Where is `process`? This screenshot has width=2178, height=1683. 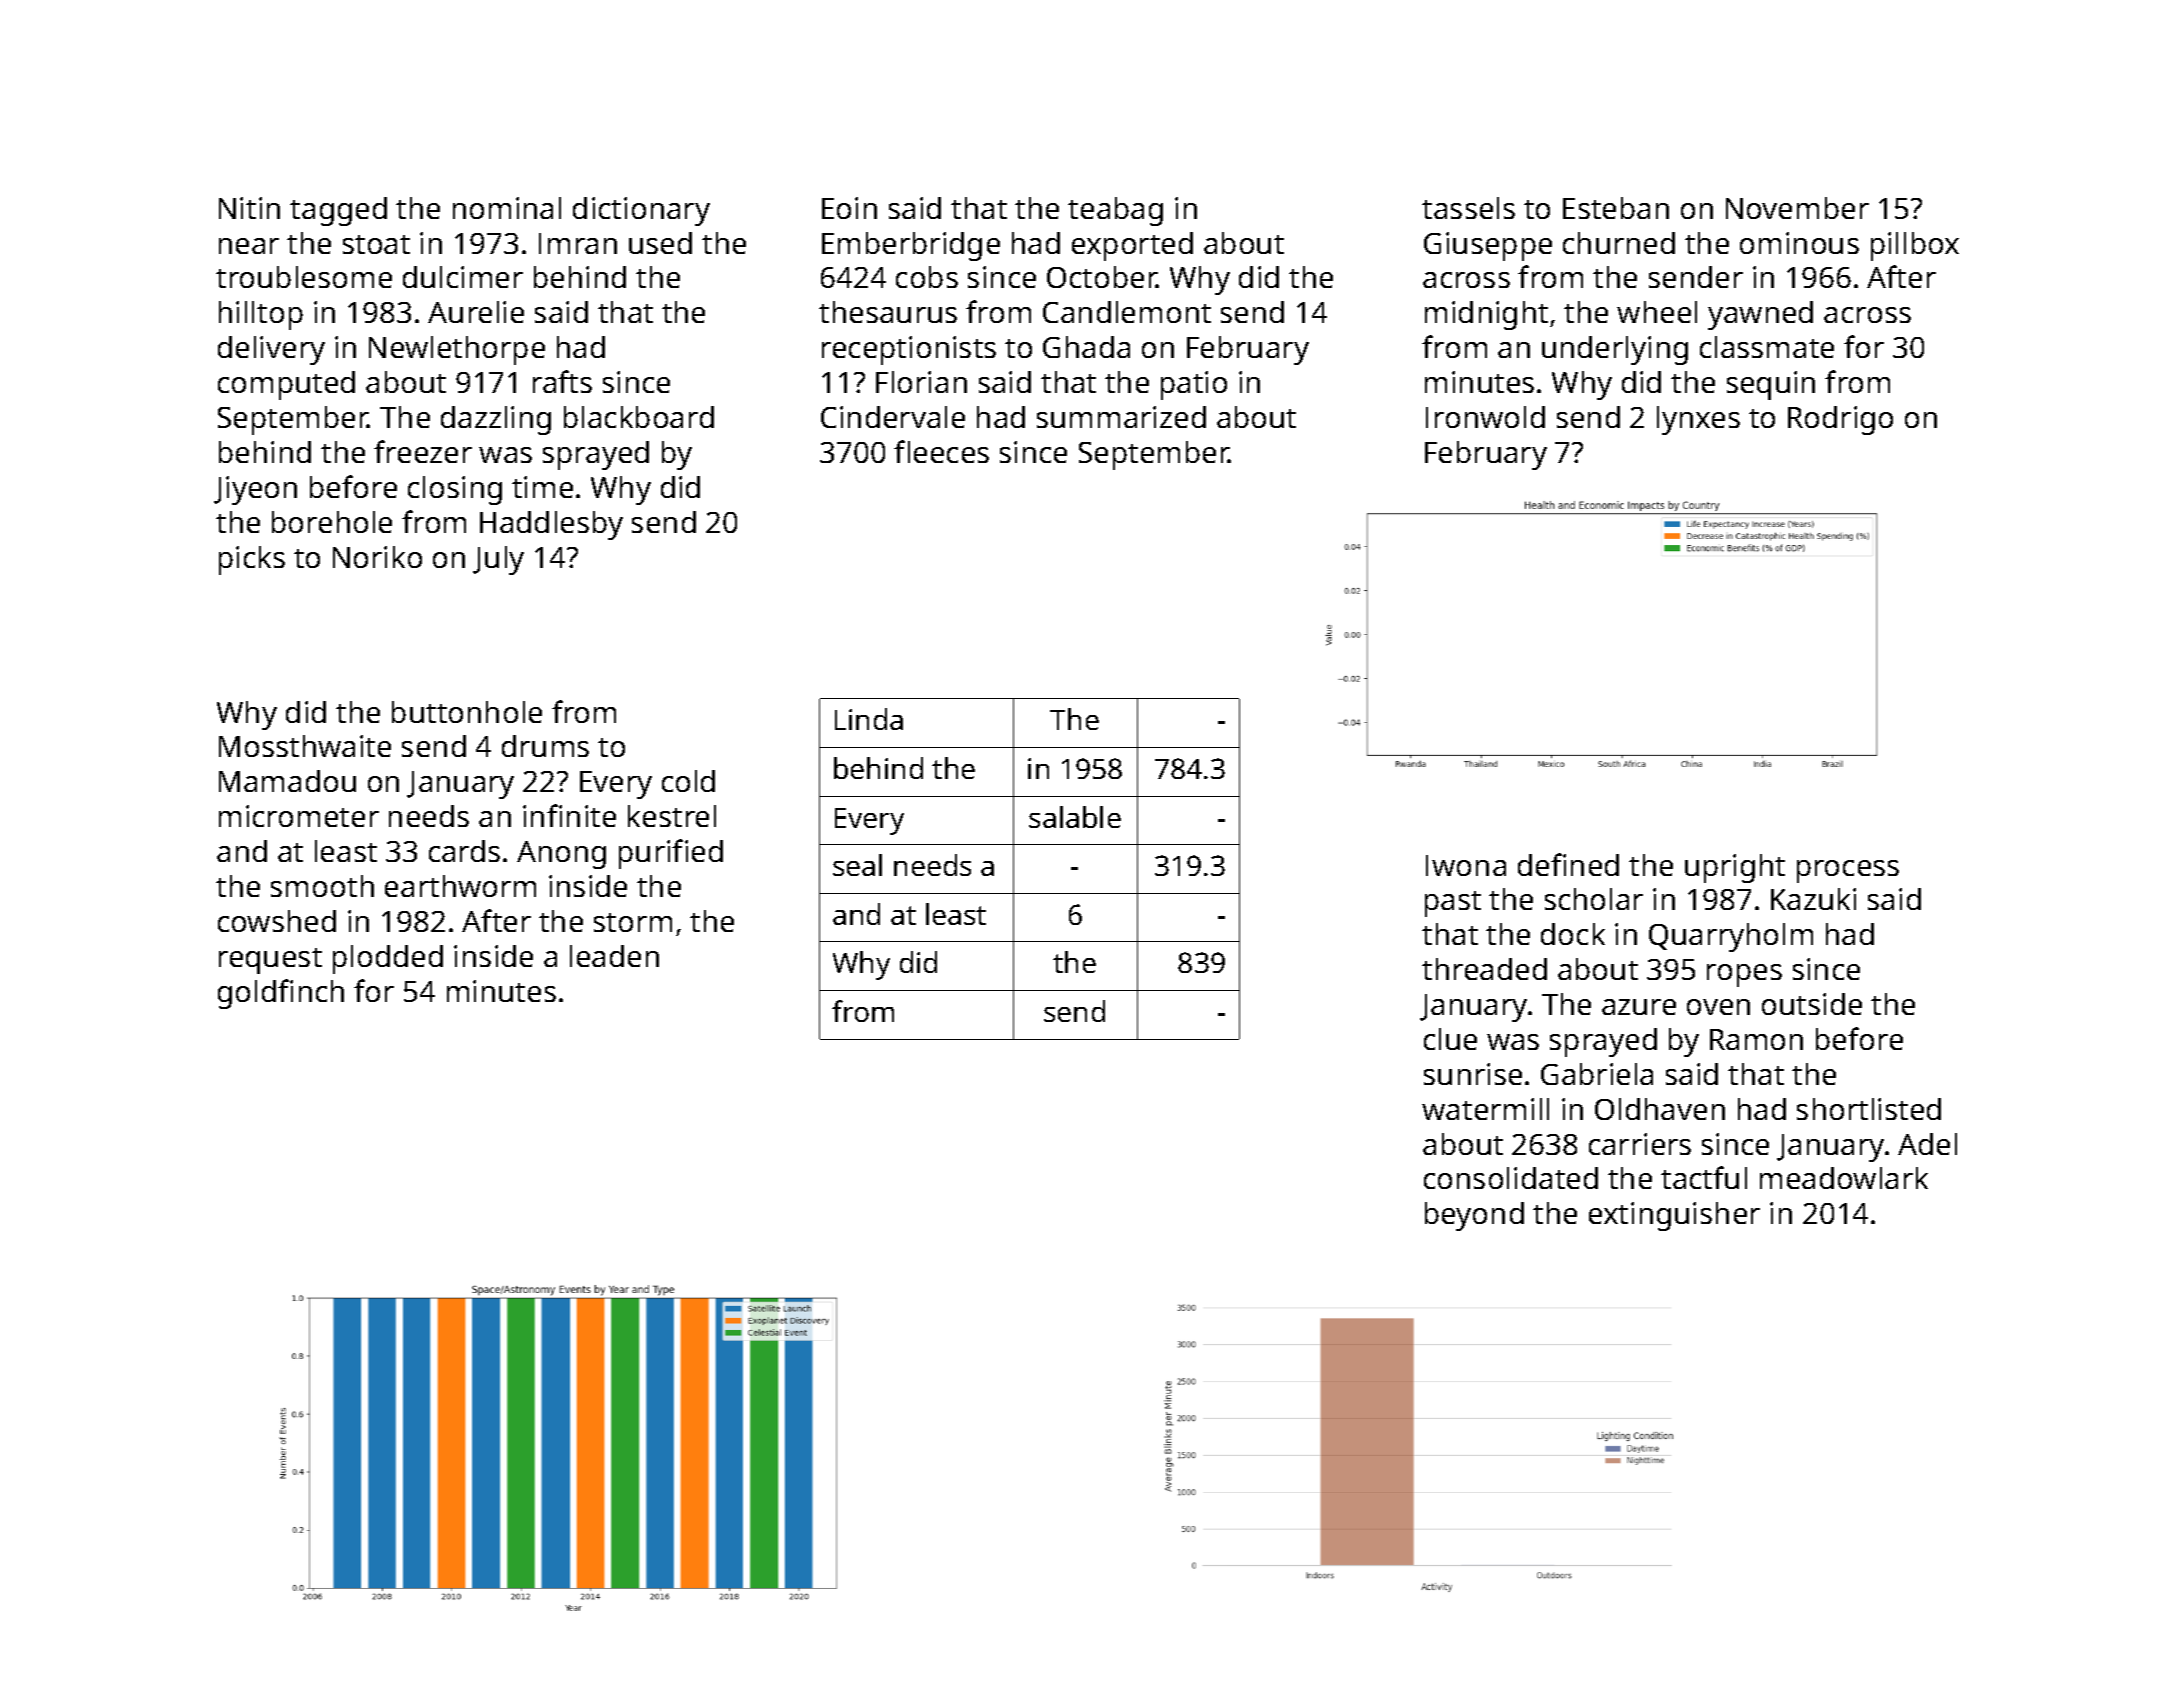 process is located at coordinates (1848, 871).
